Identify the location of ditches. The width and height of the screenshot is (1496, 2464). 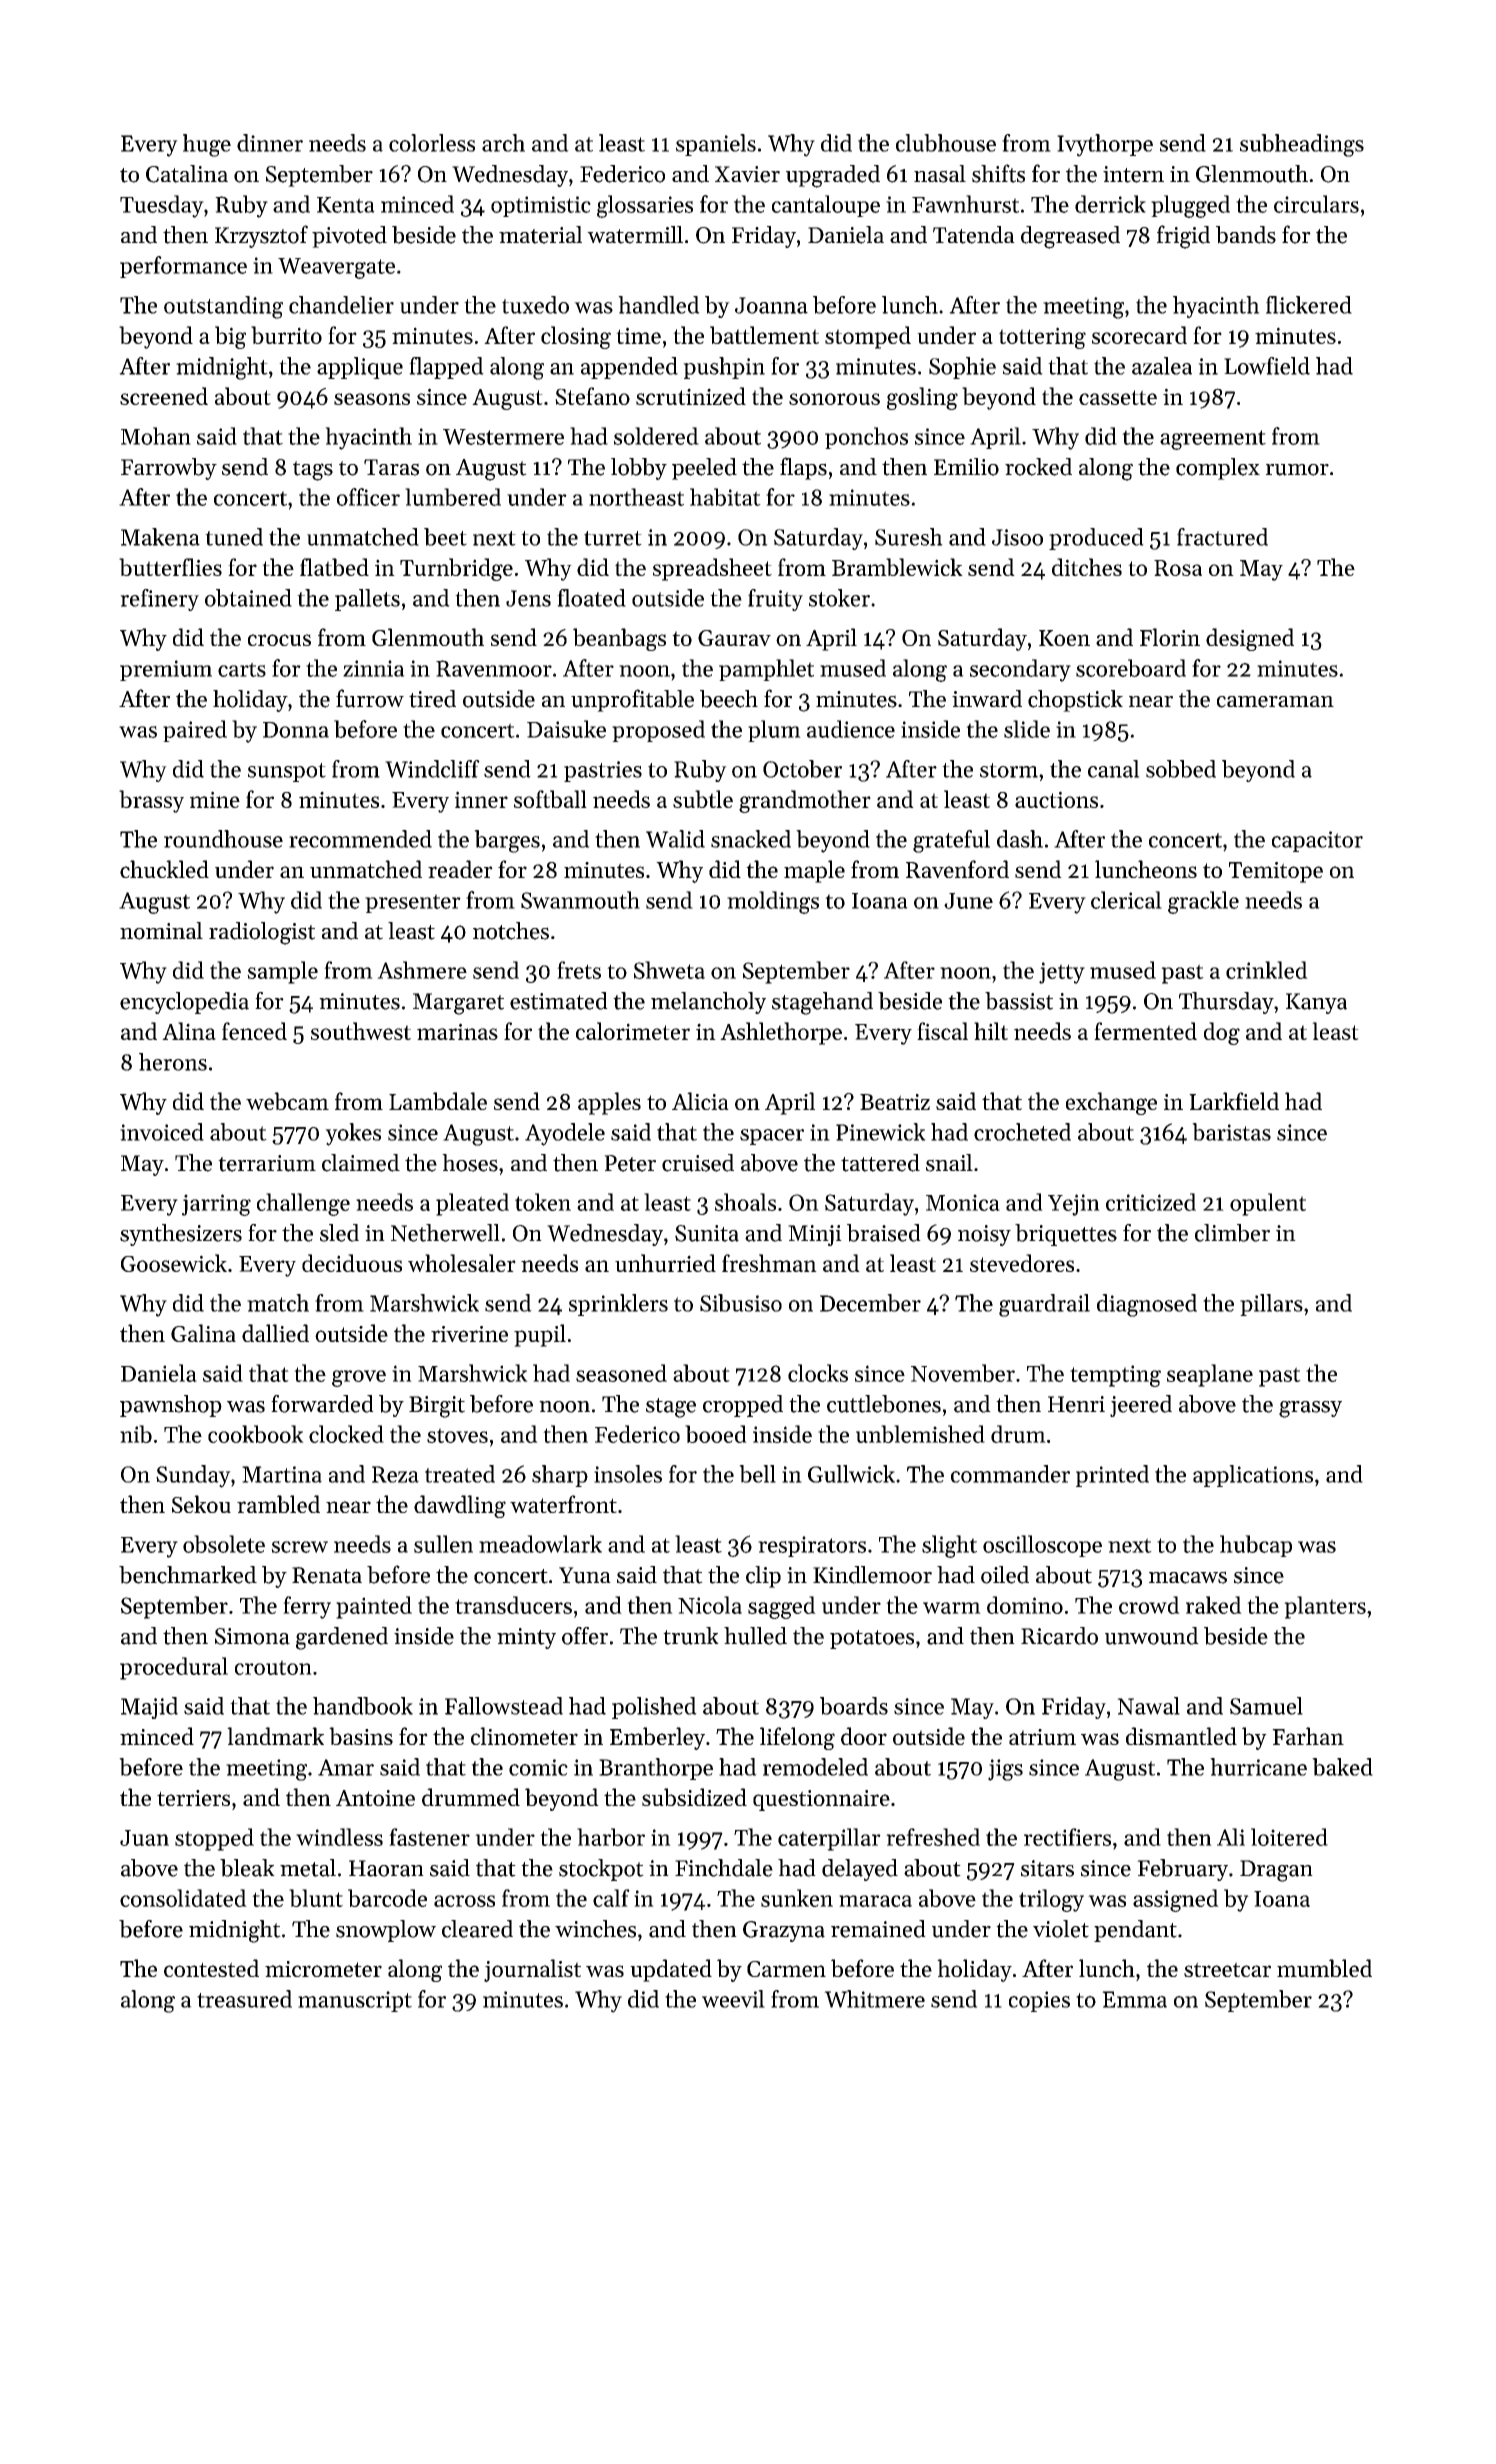
(1087, 567).
